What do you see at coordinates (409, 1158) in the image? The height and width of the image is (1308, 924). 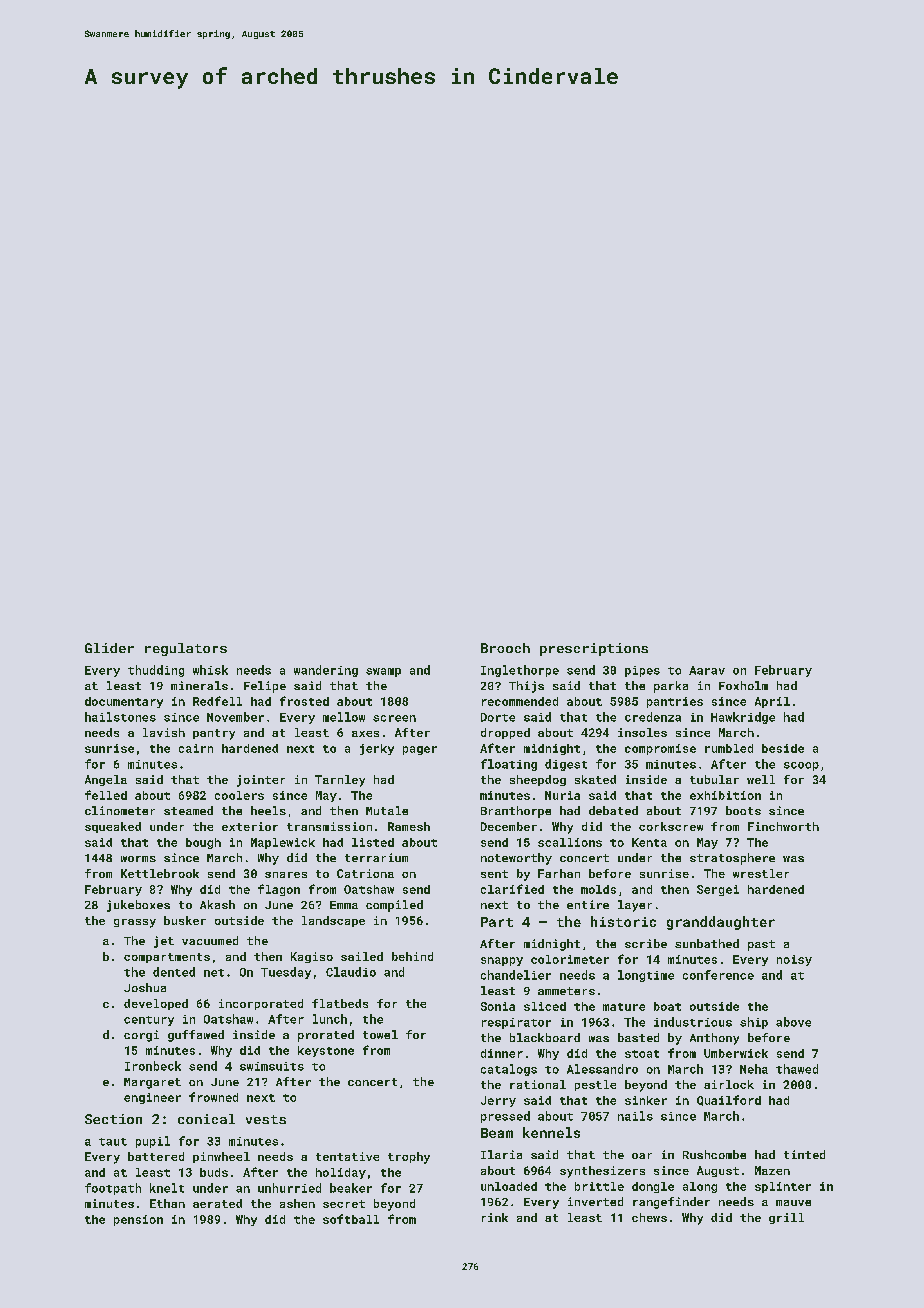 I see `trophy` at bounding box center [409, 1158].
